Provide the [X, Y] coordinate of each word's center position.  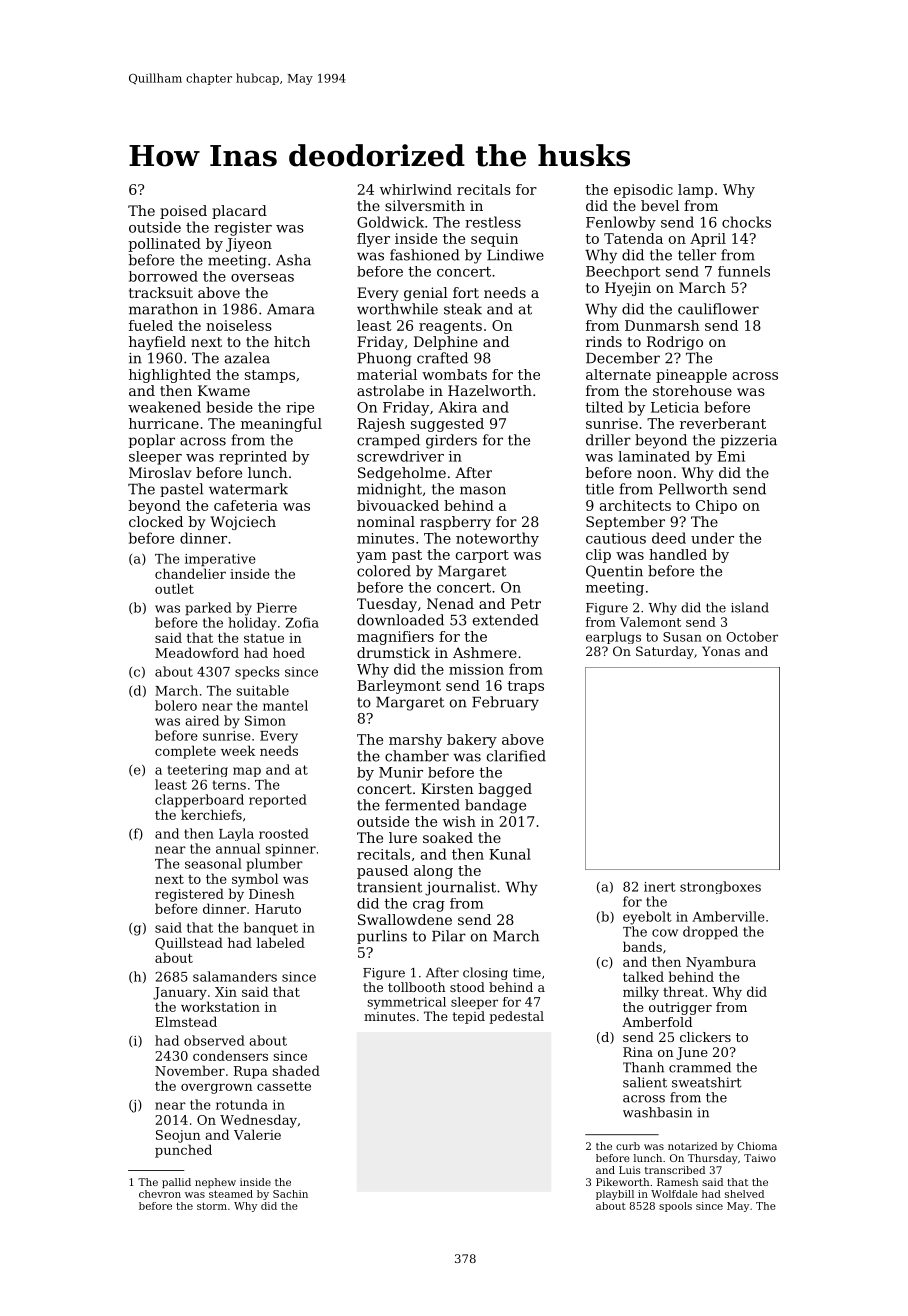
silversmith [425, 205]
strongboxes [720, 887]
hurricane [164, 423]
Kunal [510, 854]
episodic [643, 191]
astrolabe [390, 390]
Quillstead [189, 943]
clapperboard [199, 801]
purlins [382, 937]
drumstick [393, 652]
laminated [654, 456]
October [752, 637]
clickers [705, 1037]
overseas [262, 278]
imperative [220, 560]
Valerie [257, 1134]
